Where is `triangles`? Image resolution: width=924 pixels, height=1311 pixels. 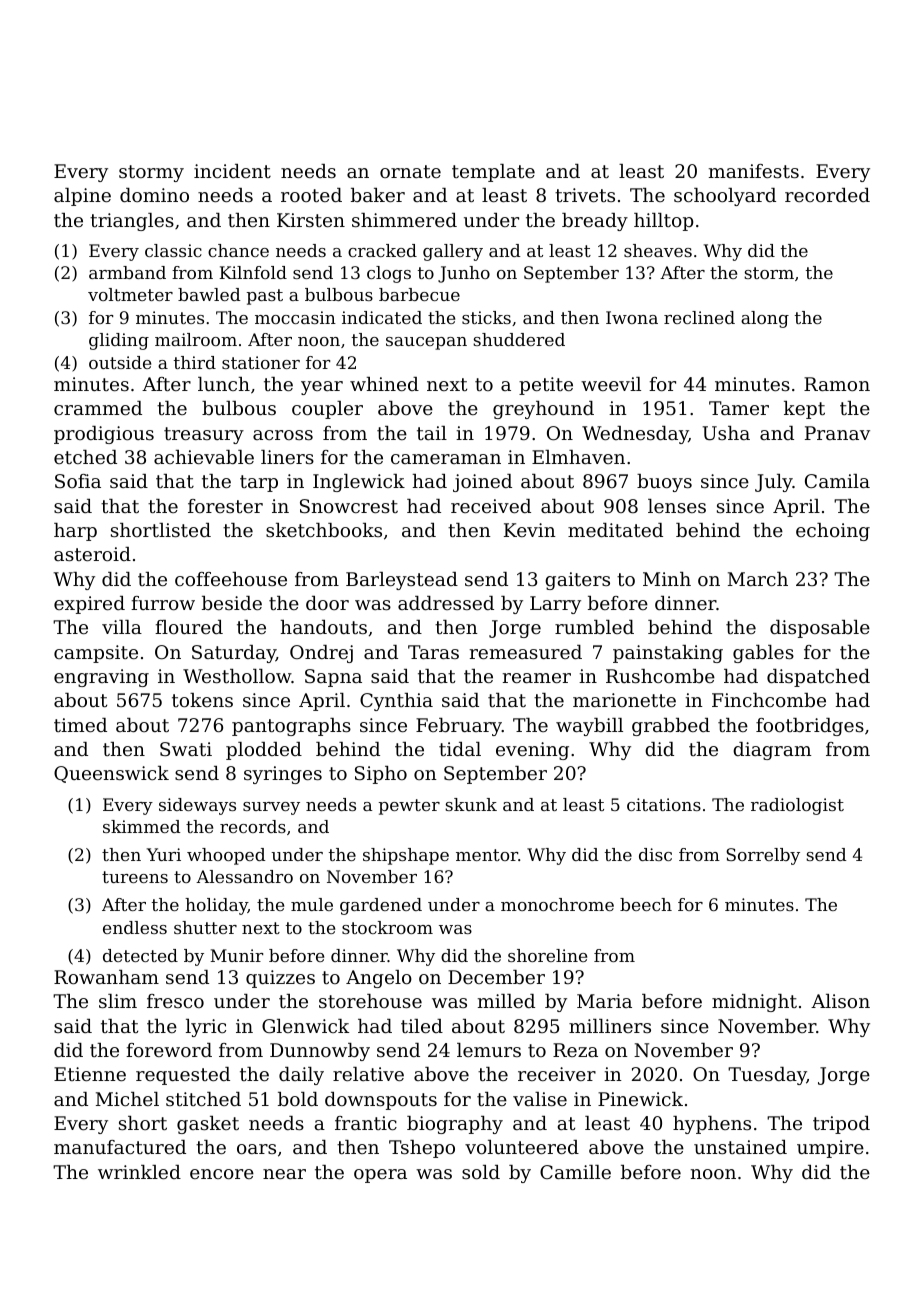 triangles is located at coordinates (132, 222).
